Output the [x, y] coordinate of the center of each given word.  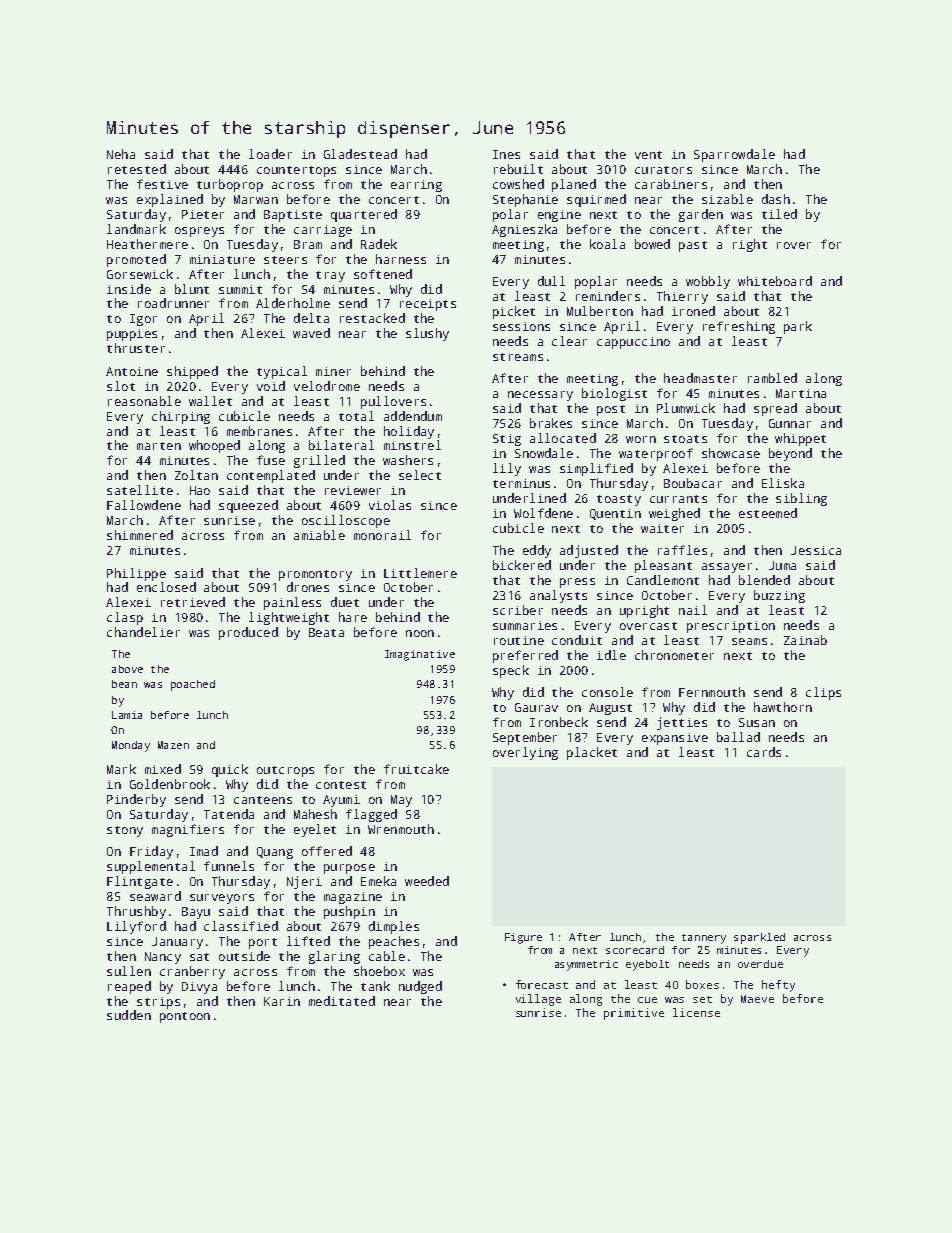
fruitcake [416, 769]
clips [823, 693]
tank [375, 986]
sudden [129, 1015]
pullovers [393, 402]
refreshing [739, 327]
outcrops [285, 771]
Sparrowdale [734, 155]
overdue [760, 964]
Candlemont [663, 580]
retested [137, 169]
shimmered [140, 535]
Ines [506, 154]
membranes [259, 431]
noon [420, 633]
